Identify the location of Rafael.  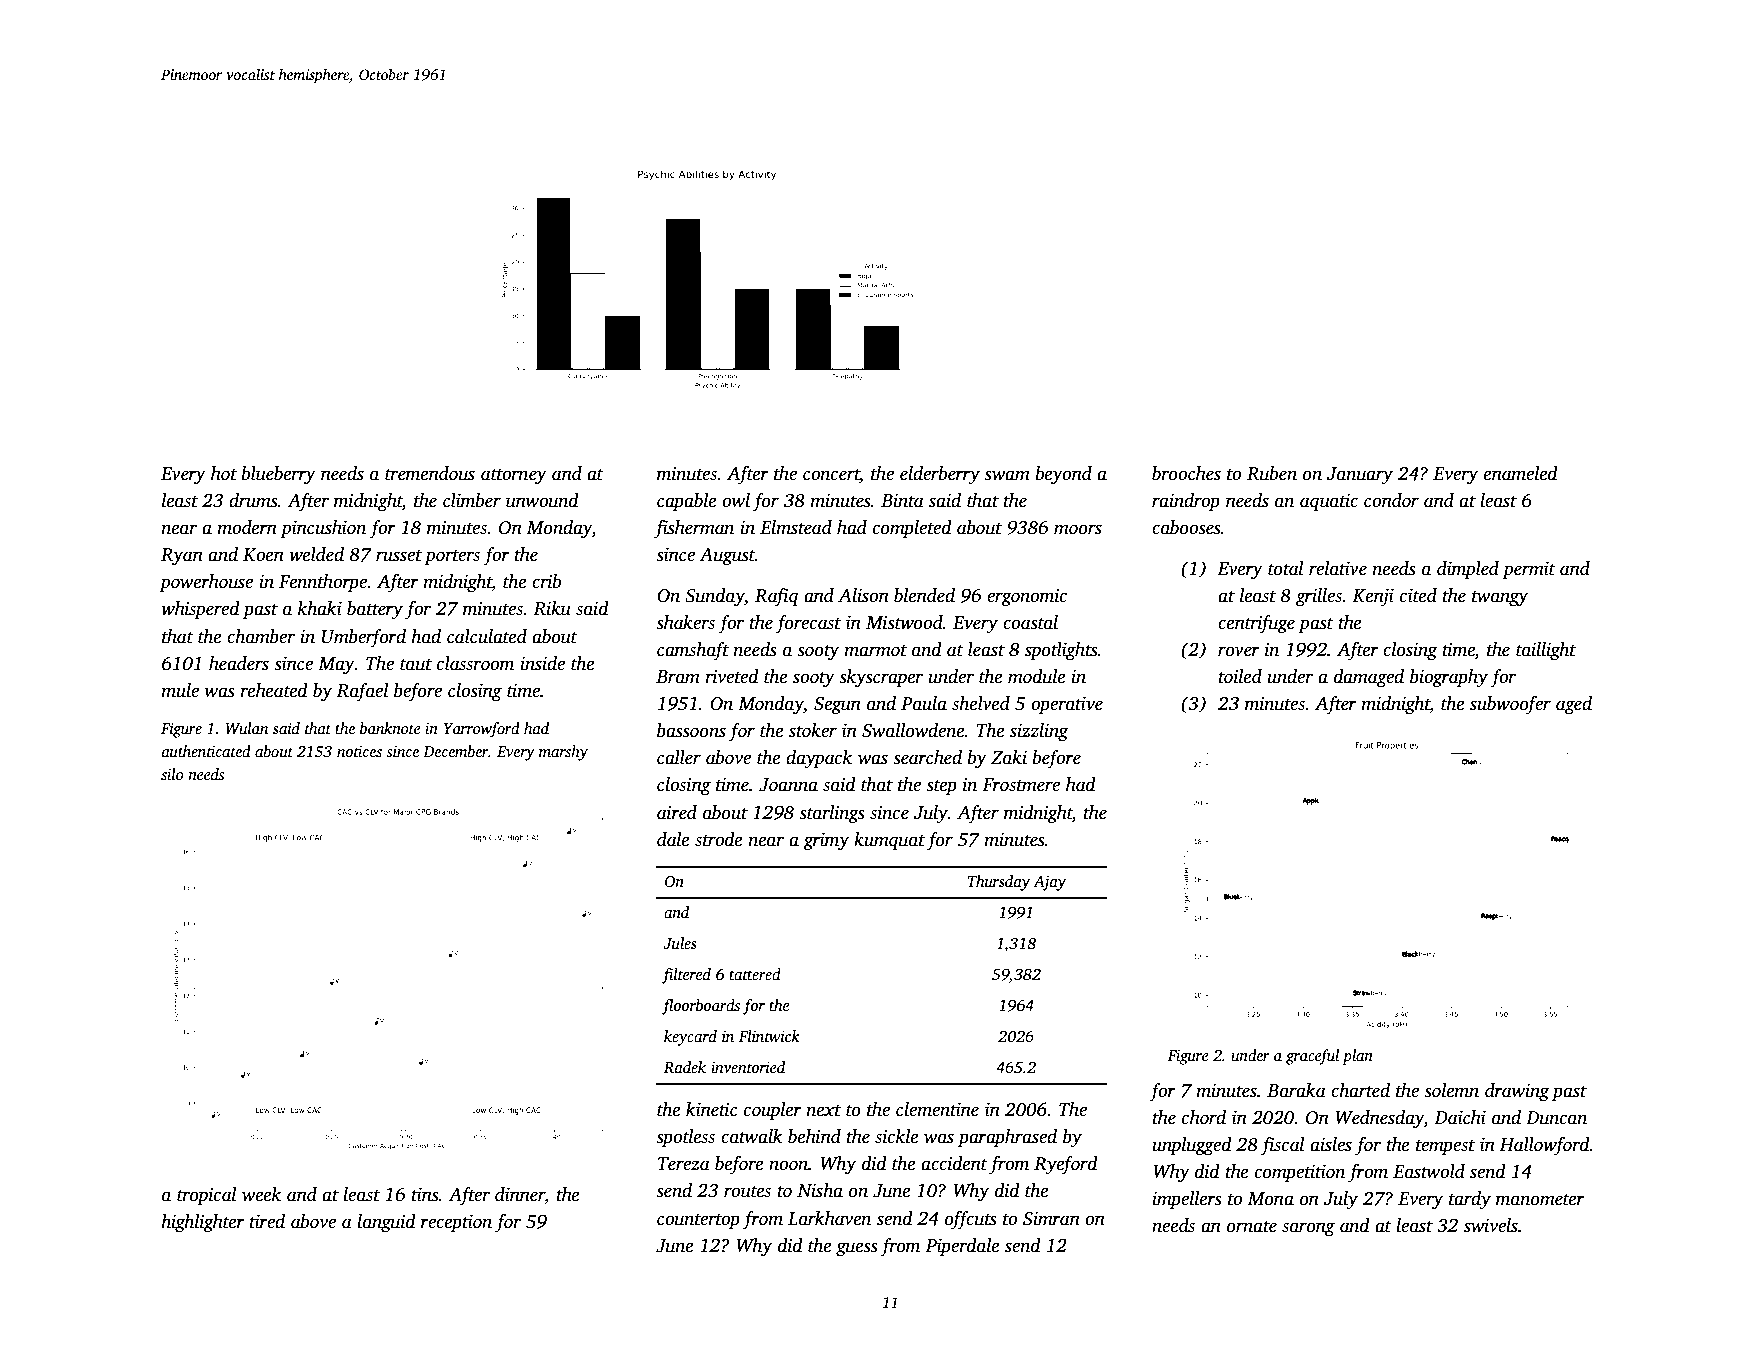
(362, 692).
